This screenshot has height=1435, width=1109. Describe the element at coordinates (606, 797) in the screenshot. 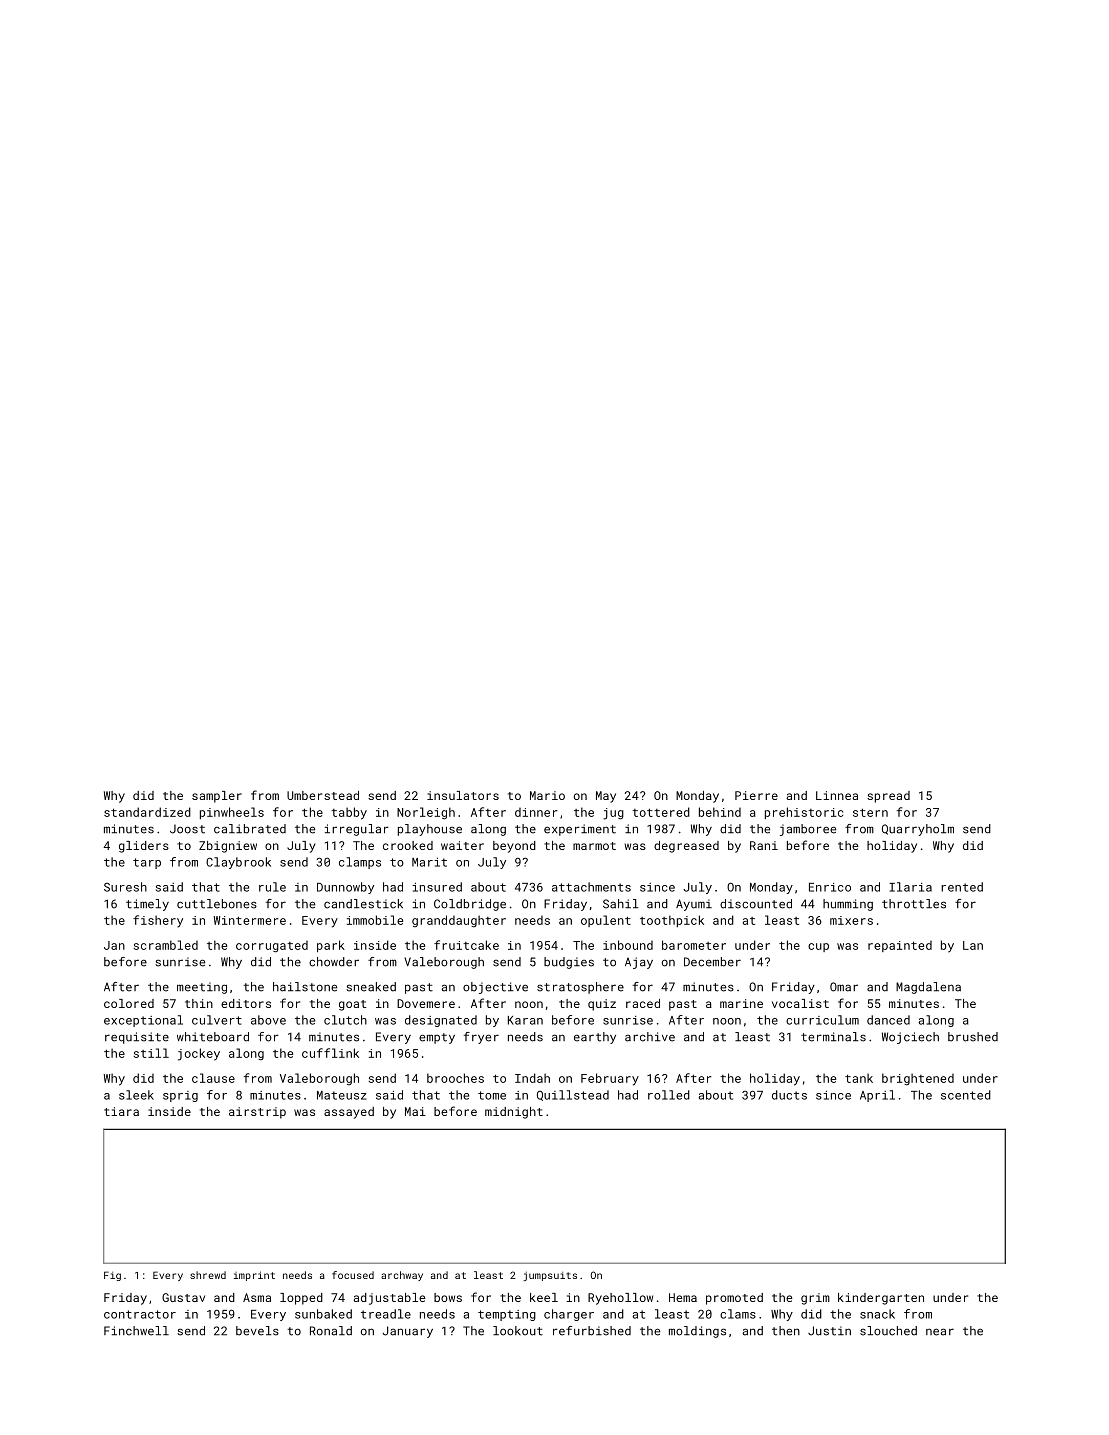

I see `May` at that location.
